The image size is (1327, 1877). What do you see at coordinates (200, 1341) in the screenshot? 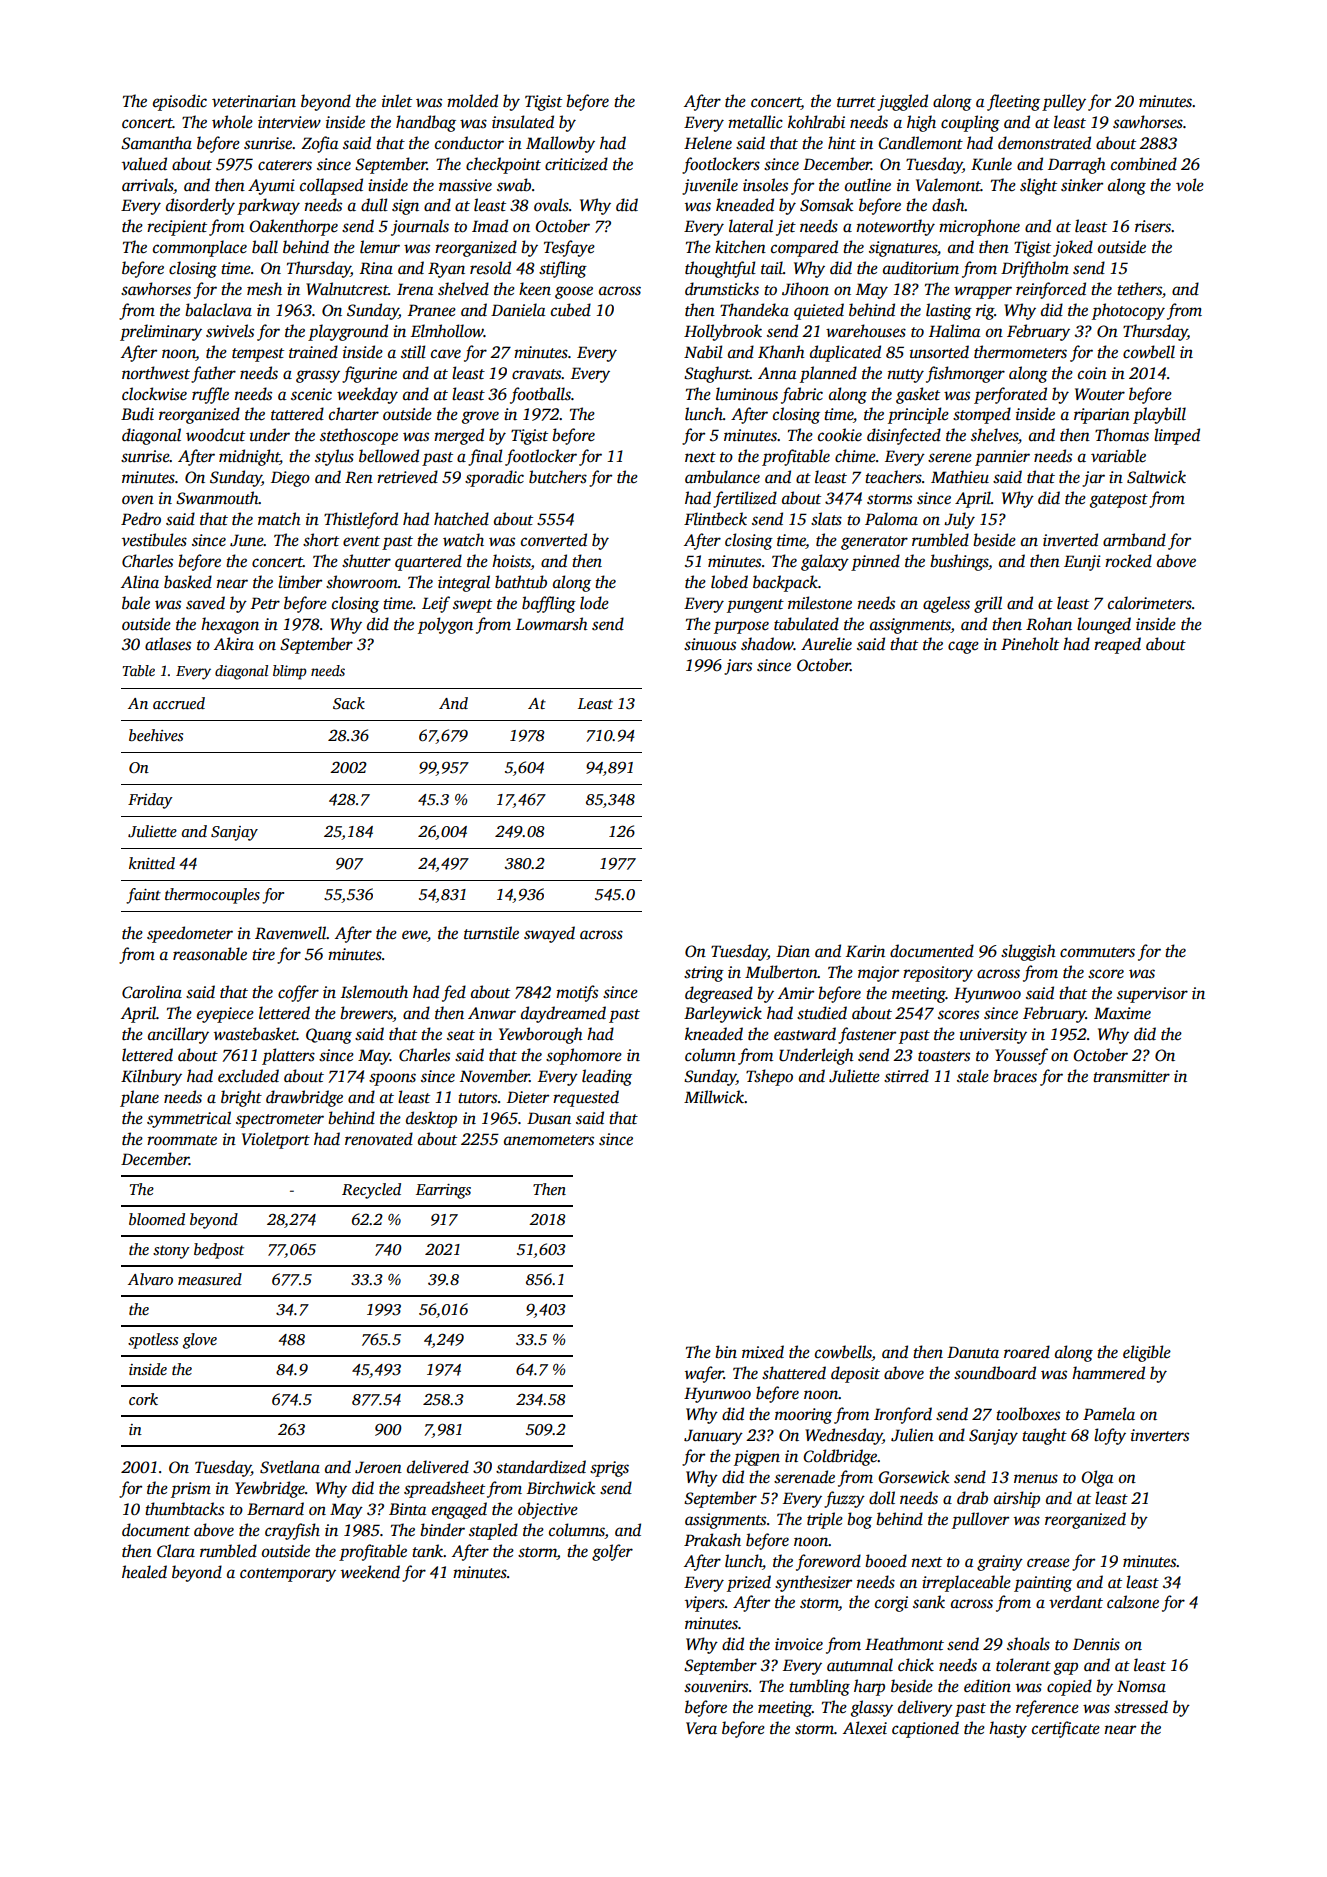
I see `glove` at bounding box center [200, 1341].
